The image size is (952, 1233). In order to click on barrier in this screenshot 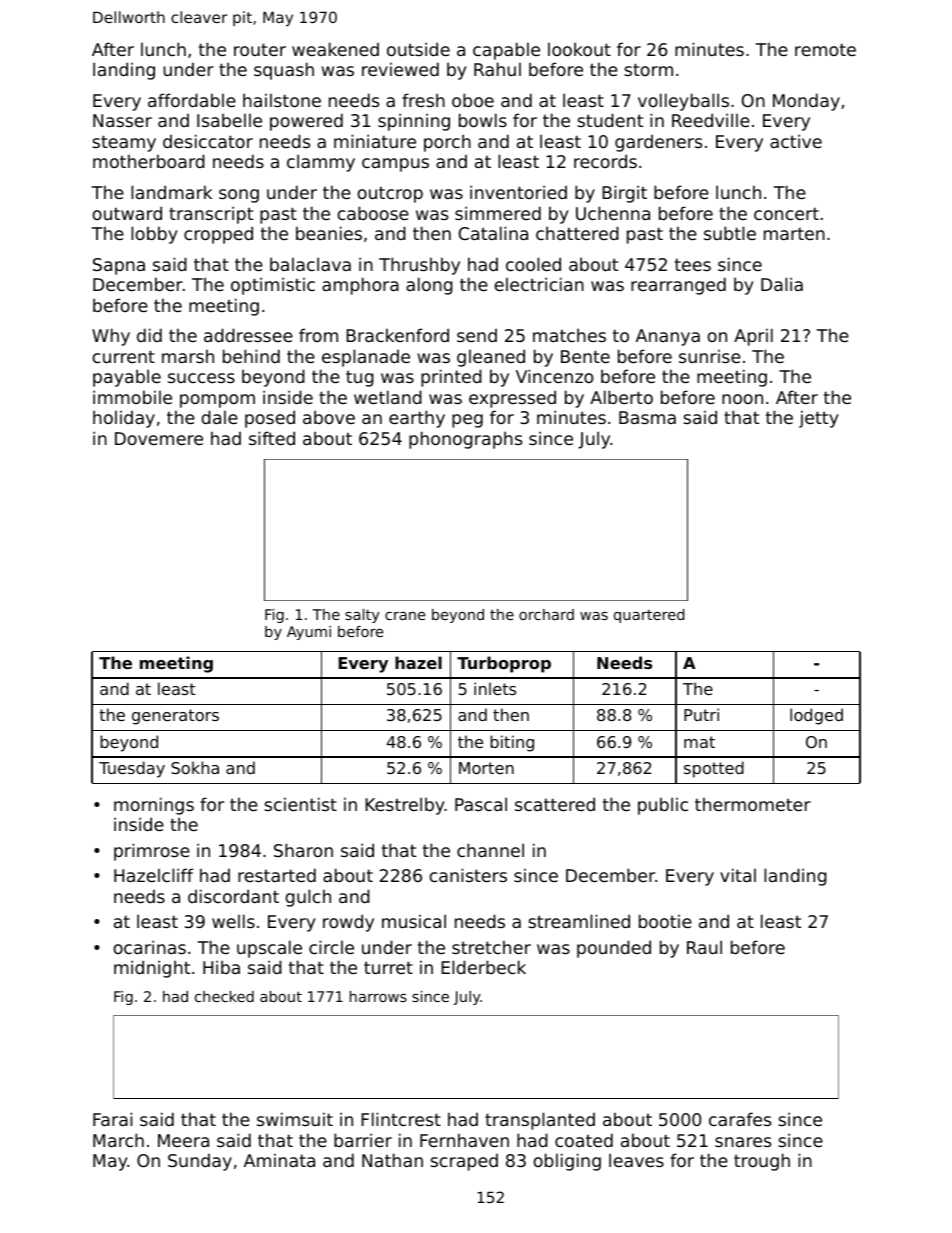, I will do `click(363, 1140)`.
